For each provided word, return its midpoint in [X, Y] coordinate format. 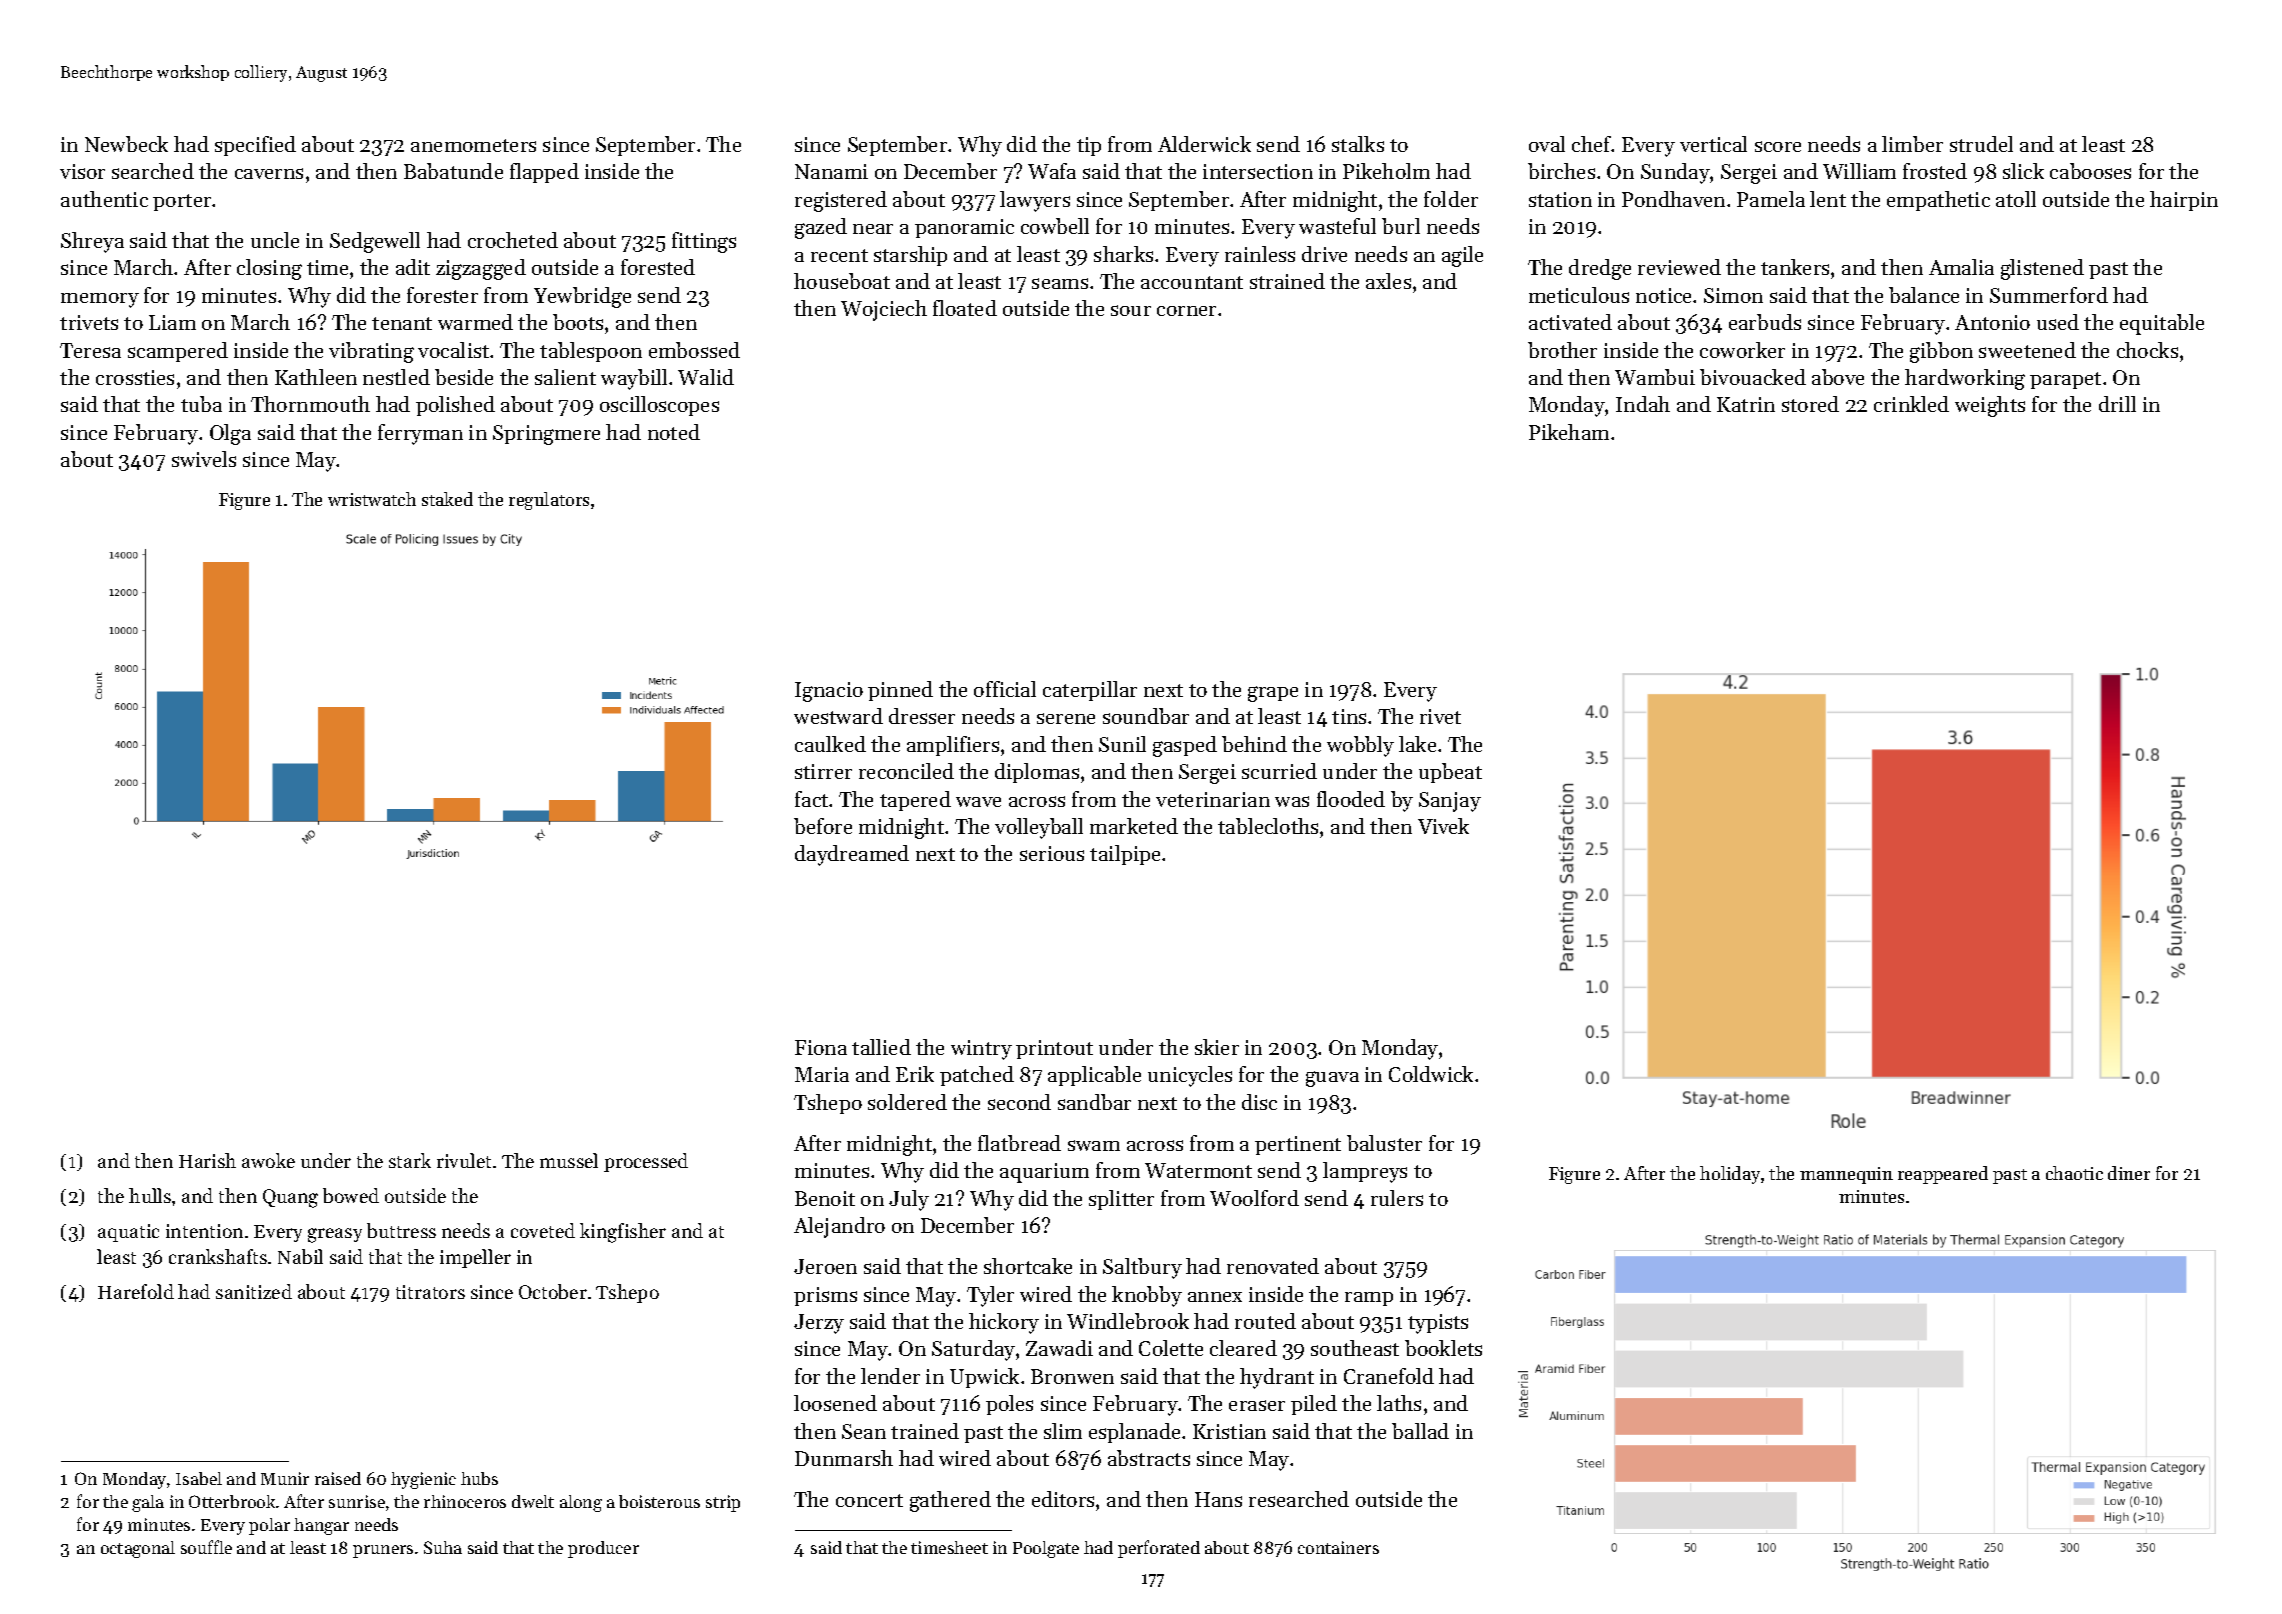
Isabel [199, 1478]
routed [1265, 1321]
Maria [822, 1074]
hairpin [2184, 201]
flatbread [1019, 1143]
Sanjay [1450, 802]
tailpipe [1125, 855]
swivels [204, 459]
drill [2117, 404]
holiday [1730, 1175]
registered [841, 201]
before [823, 826]
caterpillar [1090, 691]
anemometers [473, 145]
